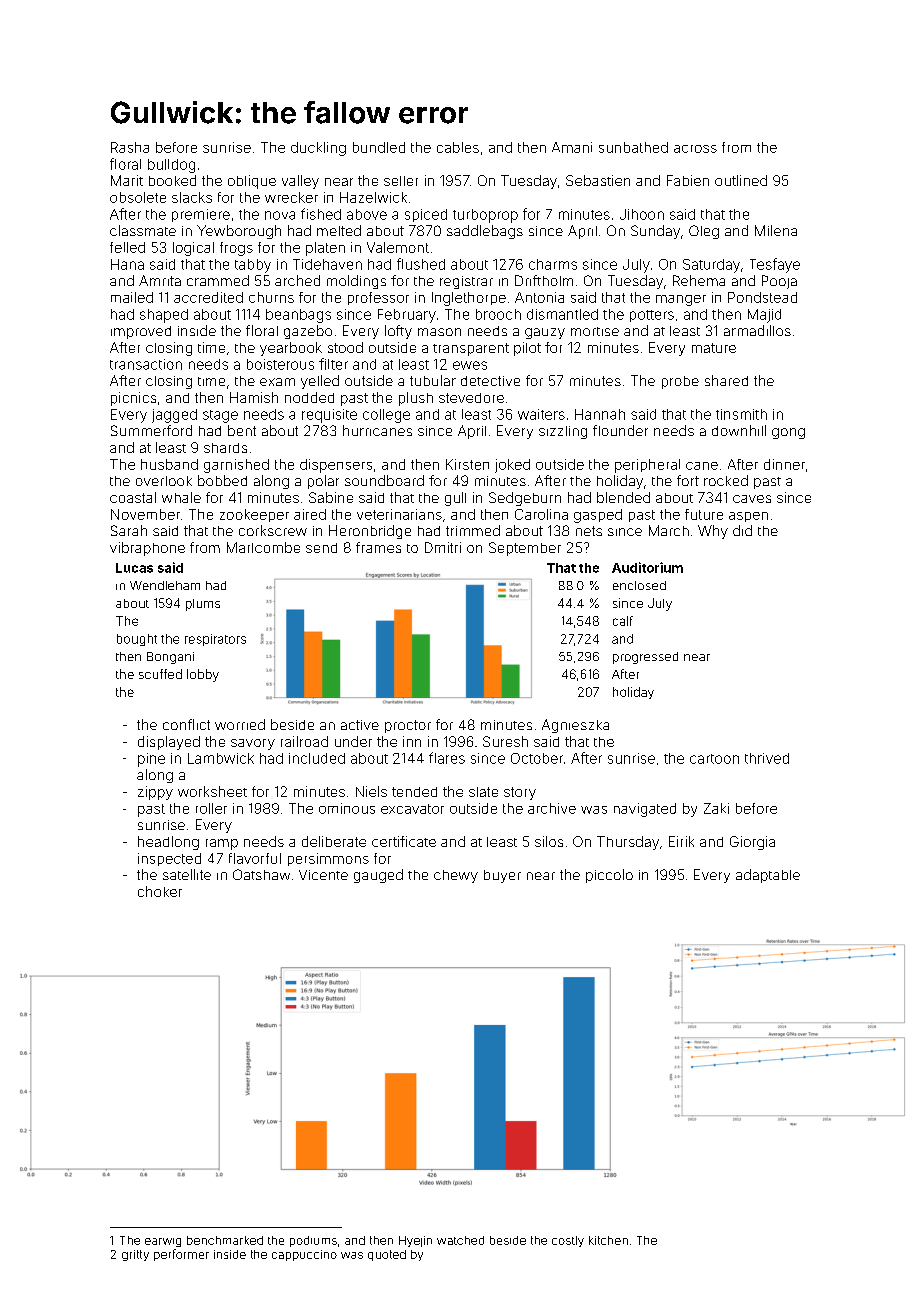  I want to click on Oleg, so click(704, 232).
